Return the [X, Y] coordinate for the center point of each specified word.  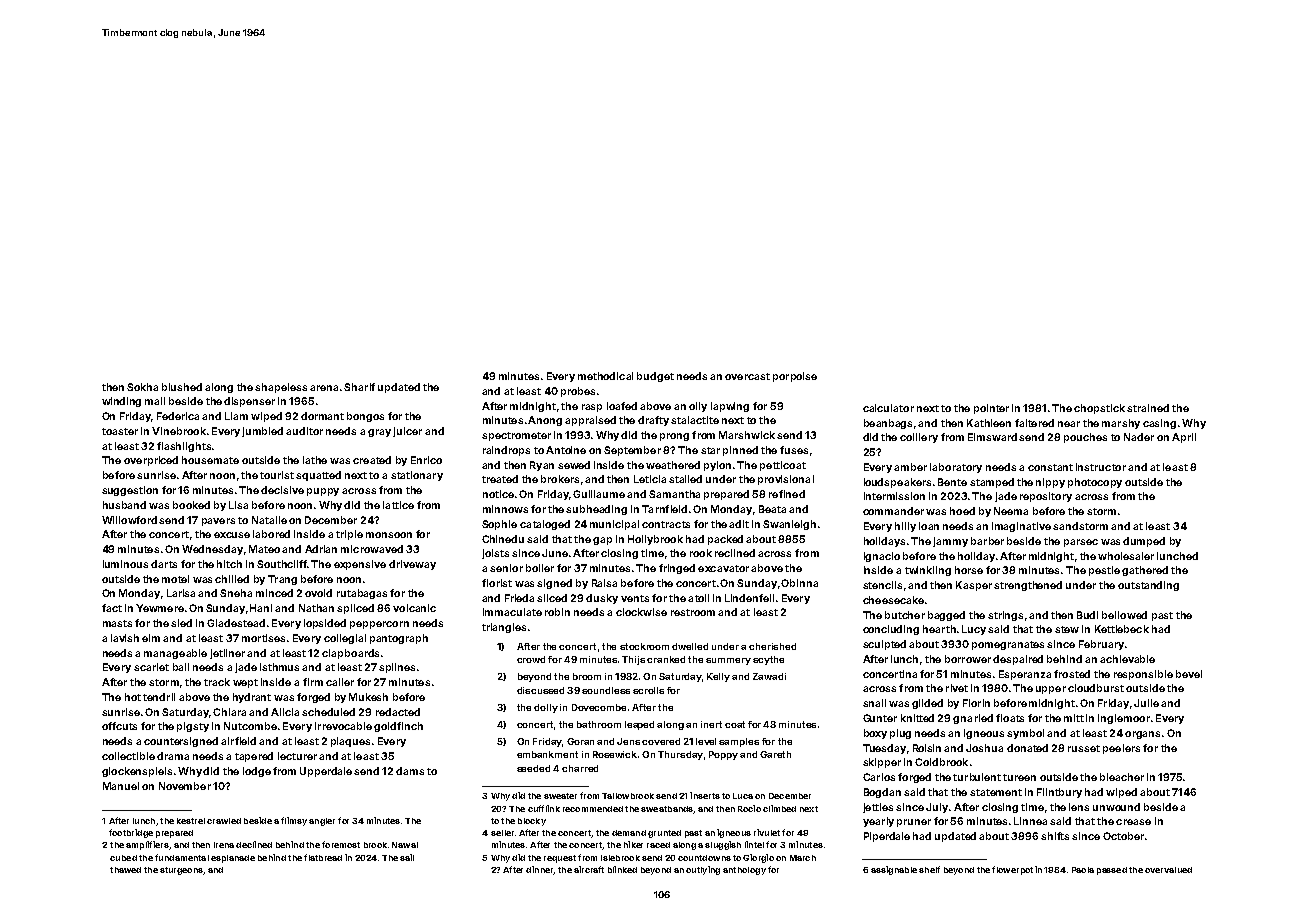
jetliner [227, 654]
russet [1084, 748]
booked [191, 505]
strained [1148, 408]
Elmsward [992, 437]
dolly [546, 708]
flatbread [323, 857]
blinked [622, 869]
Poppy [723, 755]
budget [655, 377]
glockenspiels [137, 772]
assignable [894, 870]
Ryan [542, 466]
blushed [182, 387]
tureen [1019, 777]
